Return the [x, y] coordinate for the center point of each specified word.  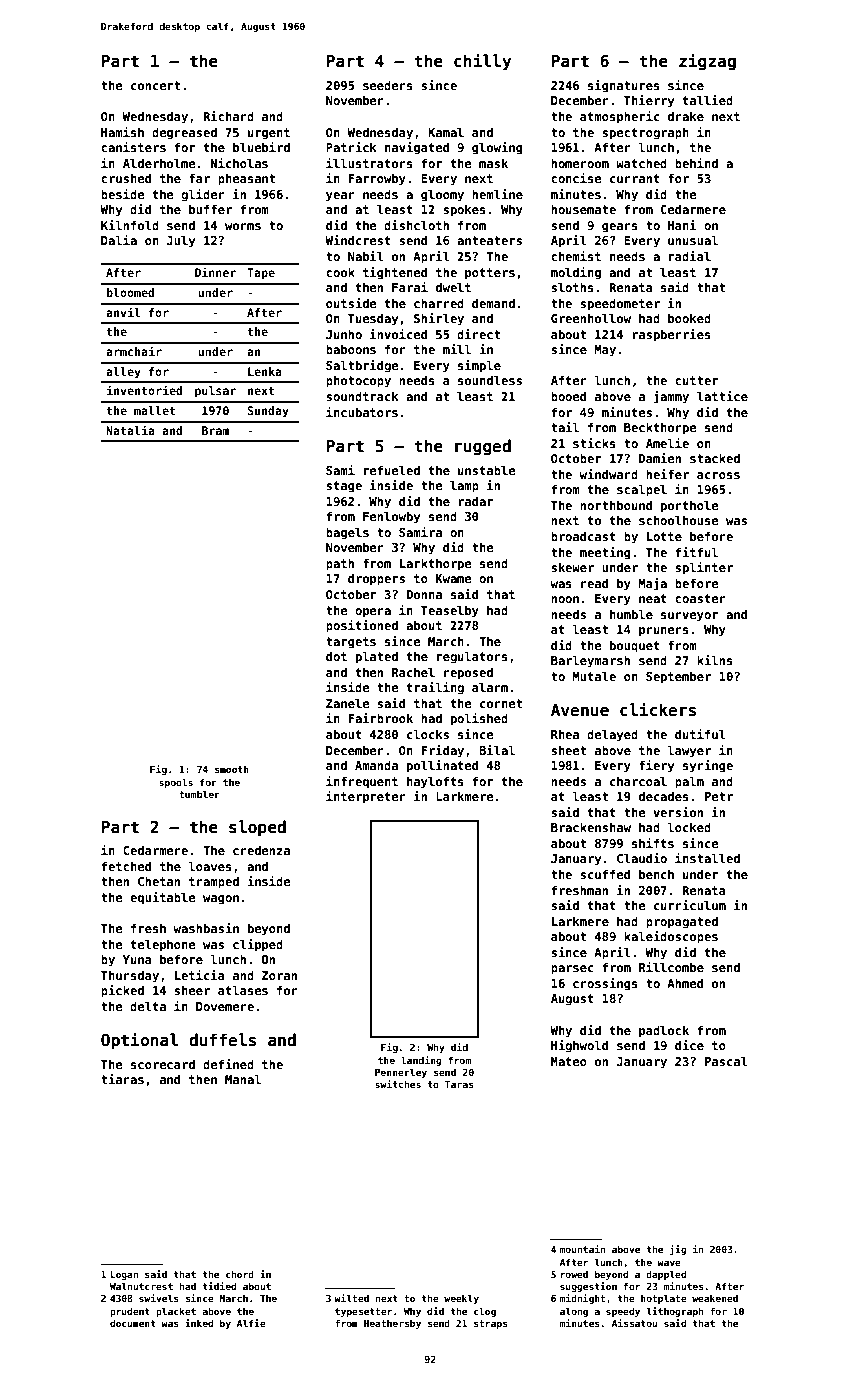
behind [696, 163]
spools [176, 783]
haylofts [435, 782]
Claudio [642, 858]
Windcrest [358, 240]
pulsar [215, 392]
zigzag [707, 62]
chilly [482, 62]
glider [203, 195]
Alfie [251, 1323]
